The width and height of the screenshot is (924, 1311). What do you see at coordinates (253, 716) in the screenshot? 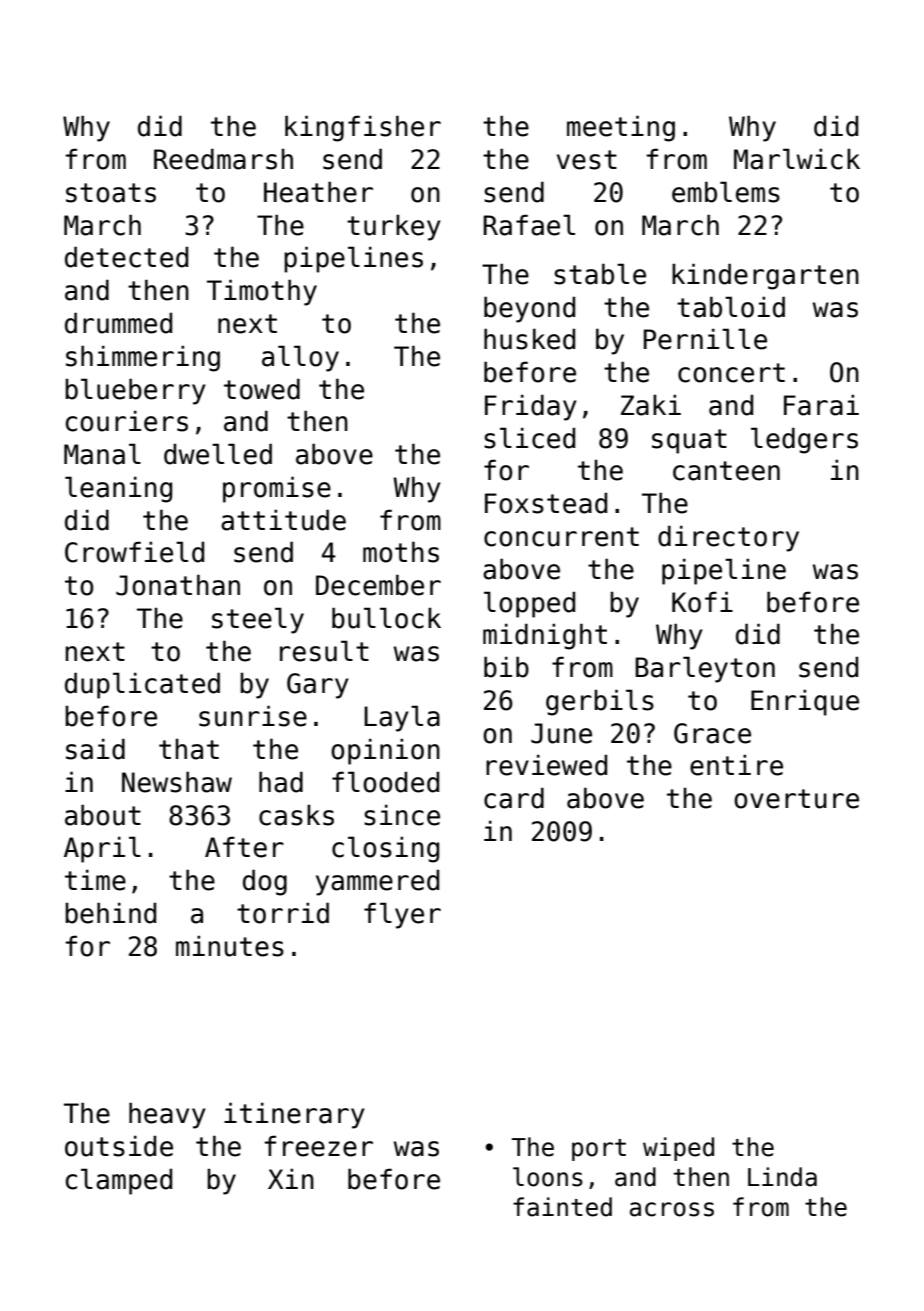
I see `sunrise` at bounding box center [253, 716].
